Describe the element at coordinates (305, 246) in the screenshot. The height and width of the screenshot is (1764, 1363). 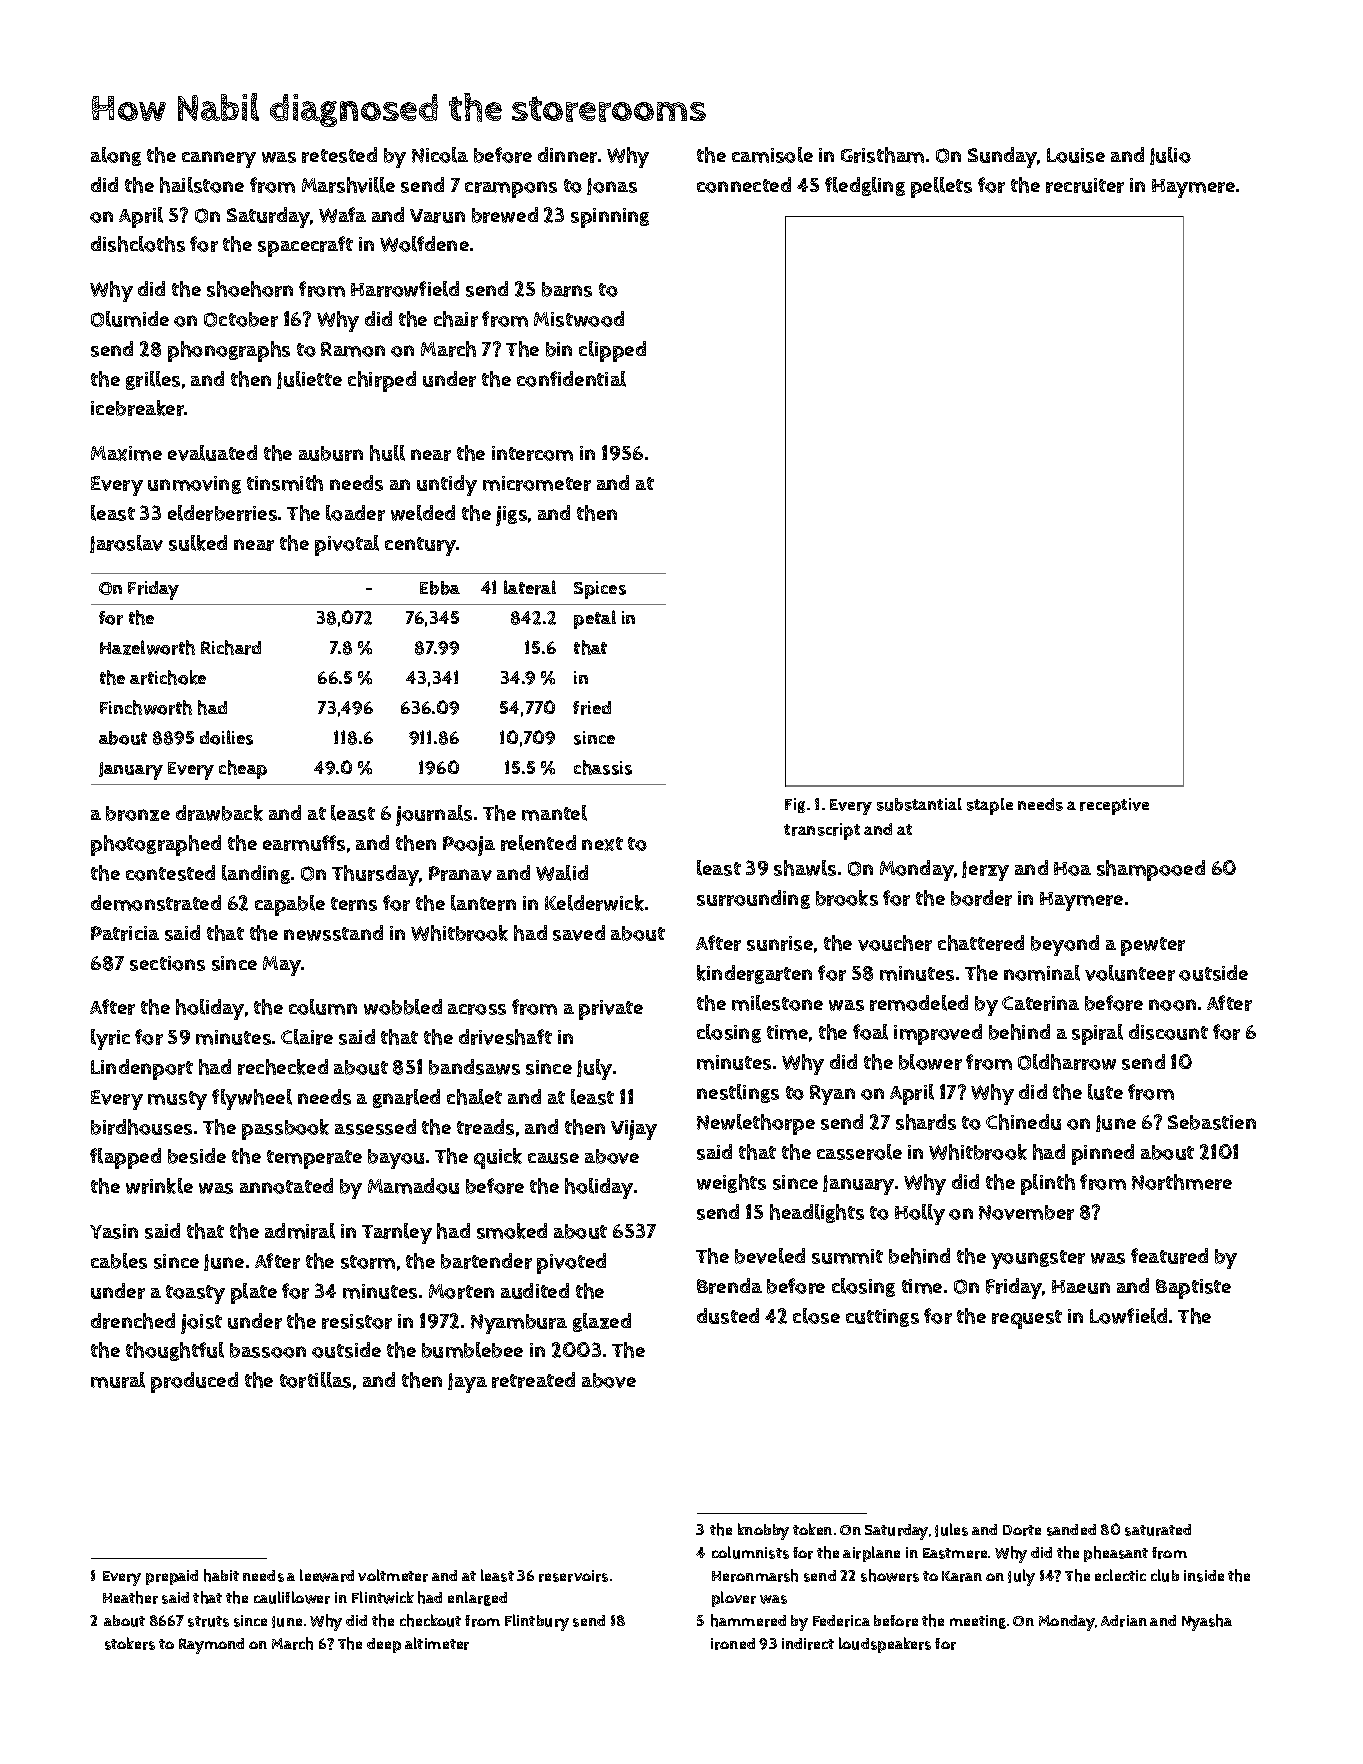
I see `spacecraft` at that location.
